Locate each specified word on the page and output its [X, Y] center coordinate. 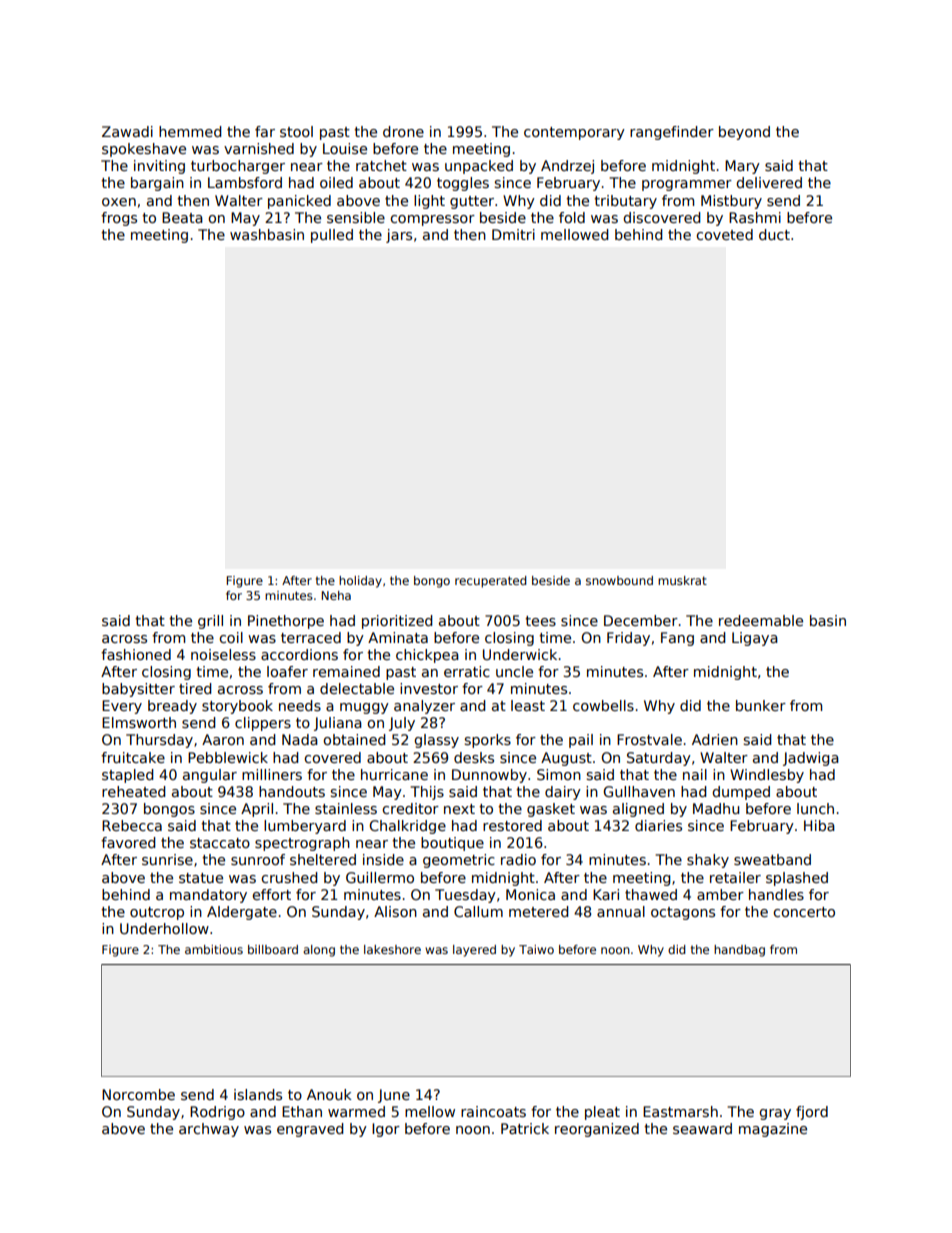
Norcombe [138, 1094]
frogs [119, 219]
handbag [739, 951]
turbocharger [238, 167]
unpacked [479, 167]
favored [128, 842]
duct [774, 234]
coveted [724, 234]
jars [399, 236]
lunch [815, 808]
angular [210, 776]
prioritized [397, 622]
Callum [478, 911]
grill [210, 622]
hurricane [394, 774]
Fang [677, 639]
